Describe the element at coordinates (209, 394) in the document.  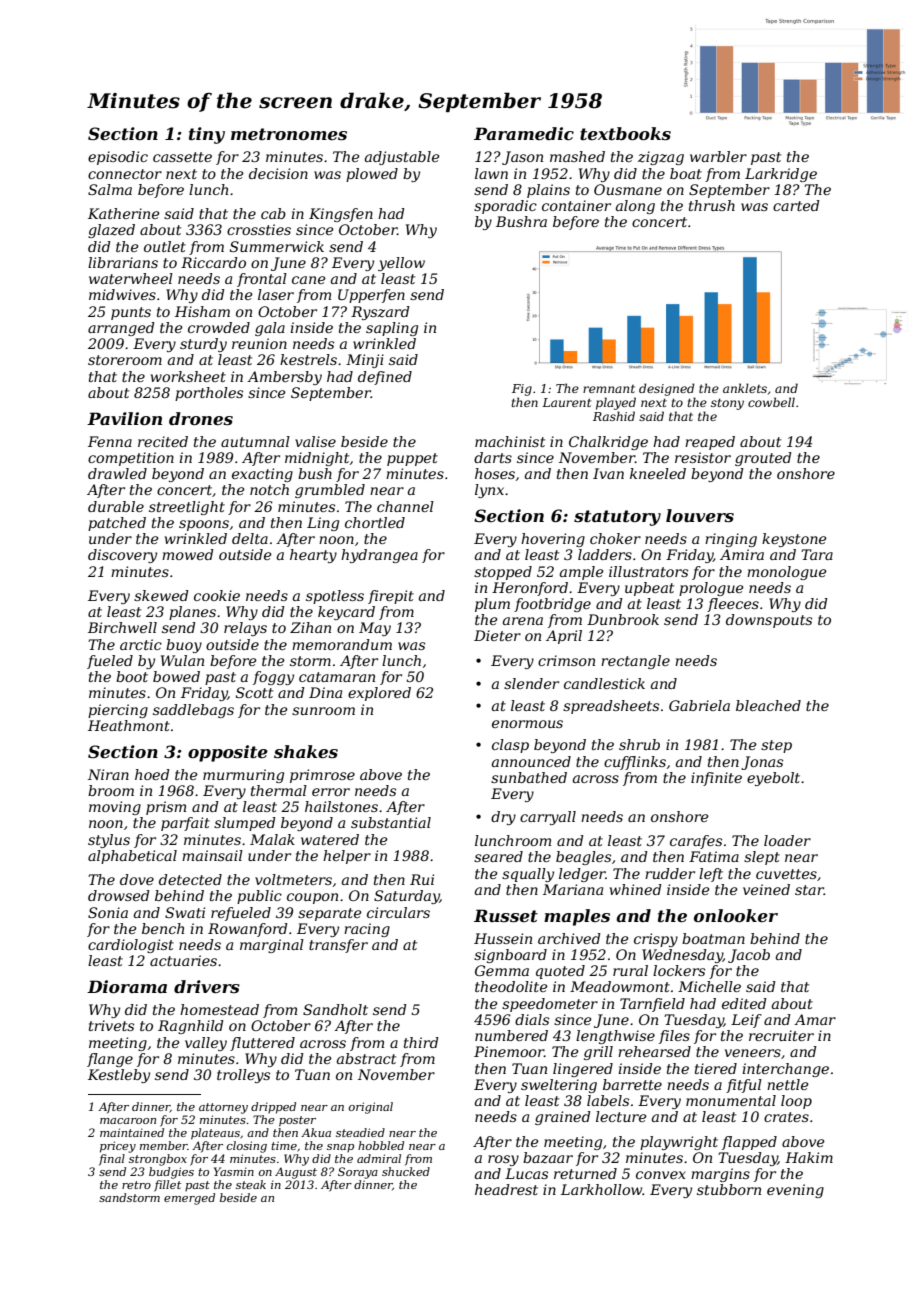
I see `portholes` at that location.
